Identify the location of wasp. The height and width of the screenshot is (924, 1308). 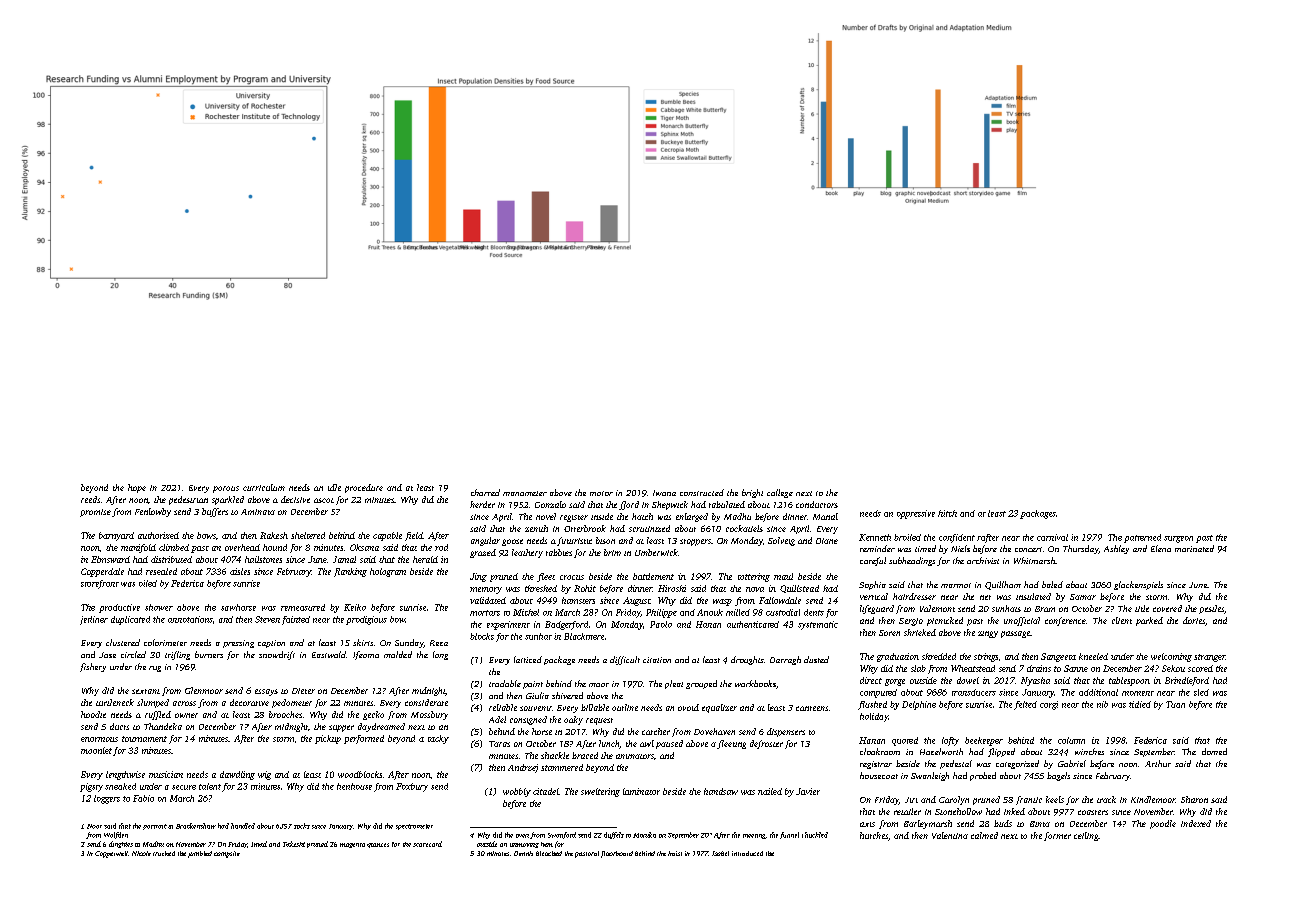
(722, 602).
